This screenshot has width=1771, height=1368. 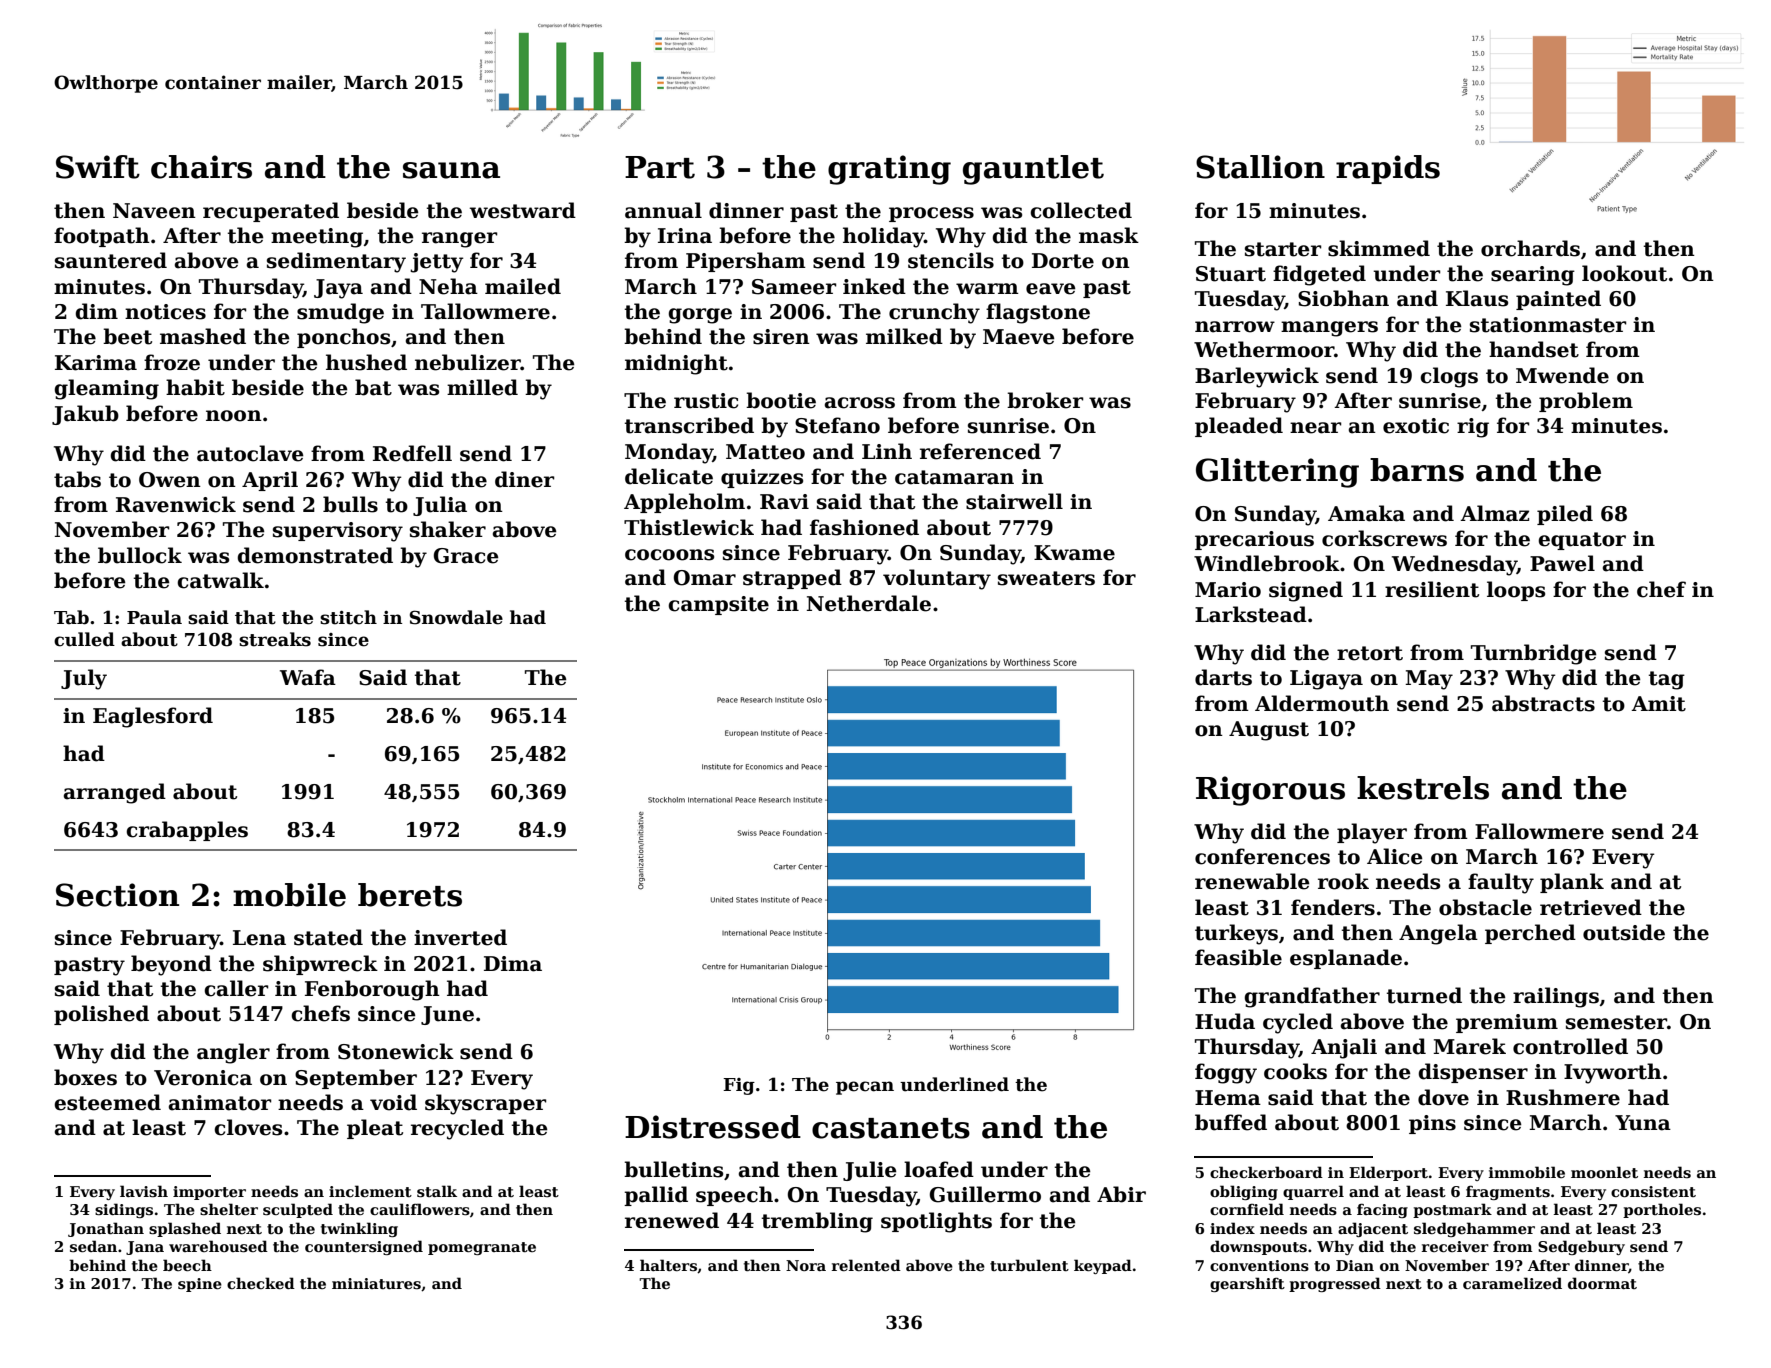 I want to click on arranged, so click(x=115, y=793).
